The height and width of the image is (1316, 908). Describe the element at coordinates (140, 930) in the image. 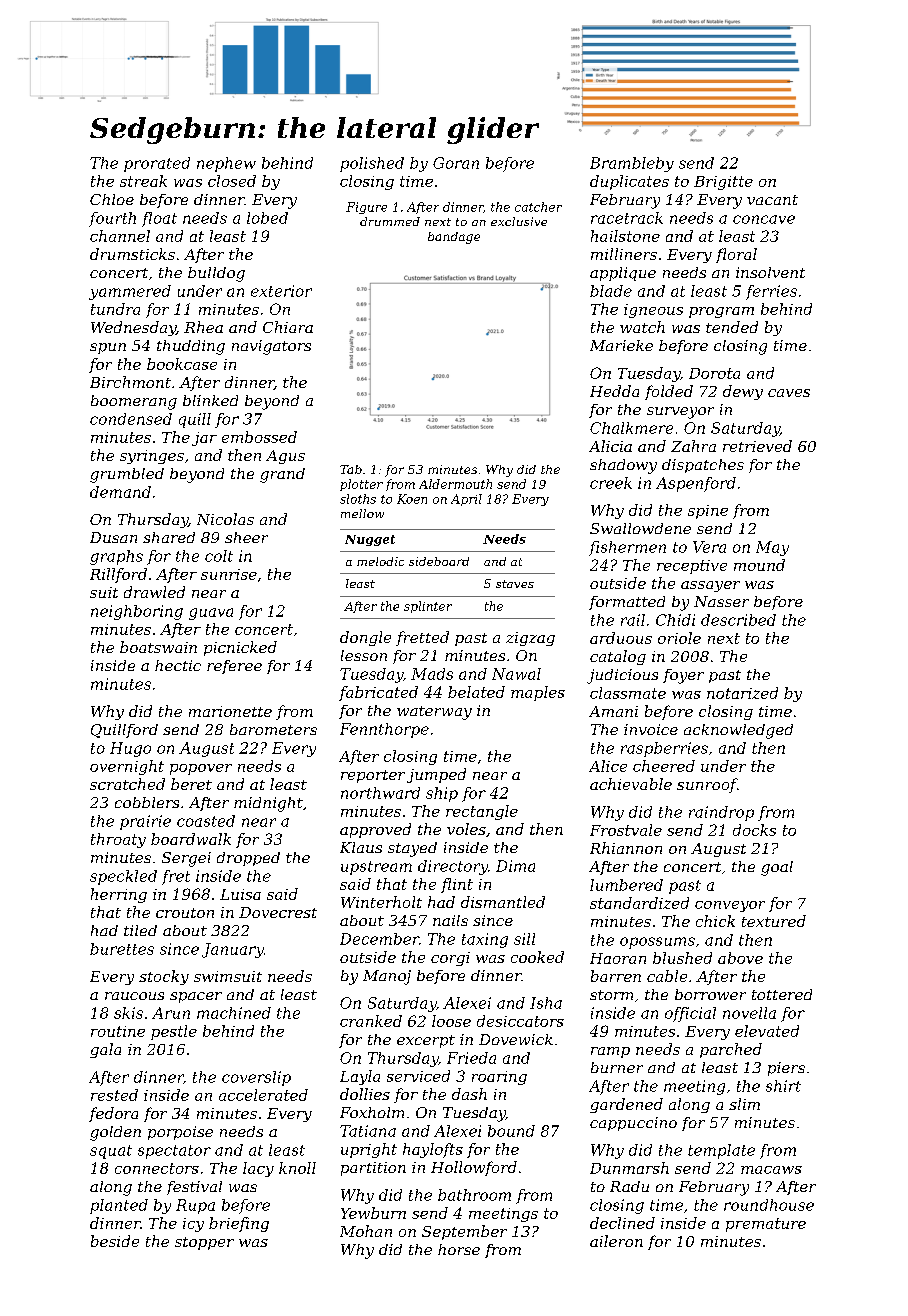

I see `tiled` at that location.
